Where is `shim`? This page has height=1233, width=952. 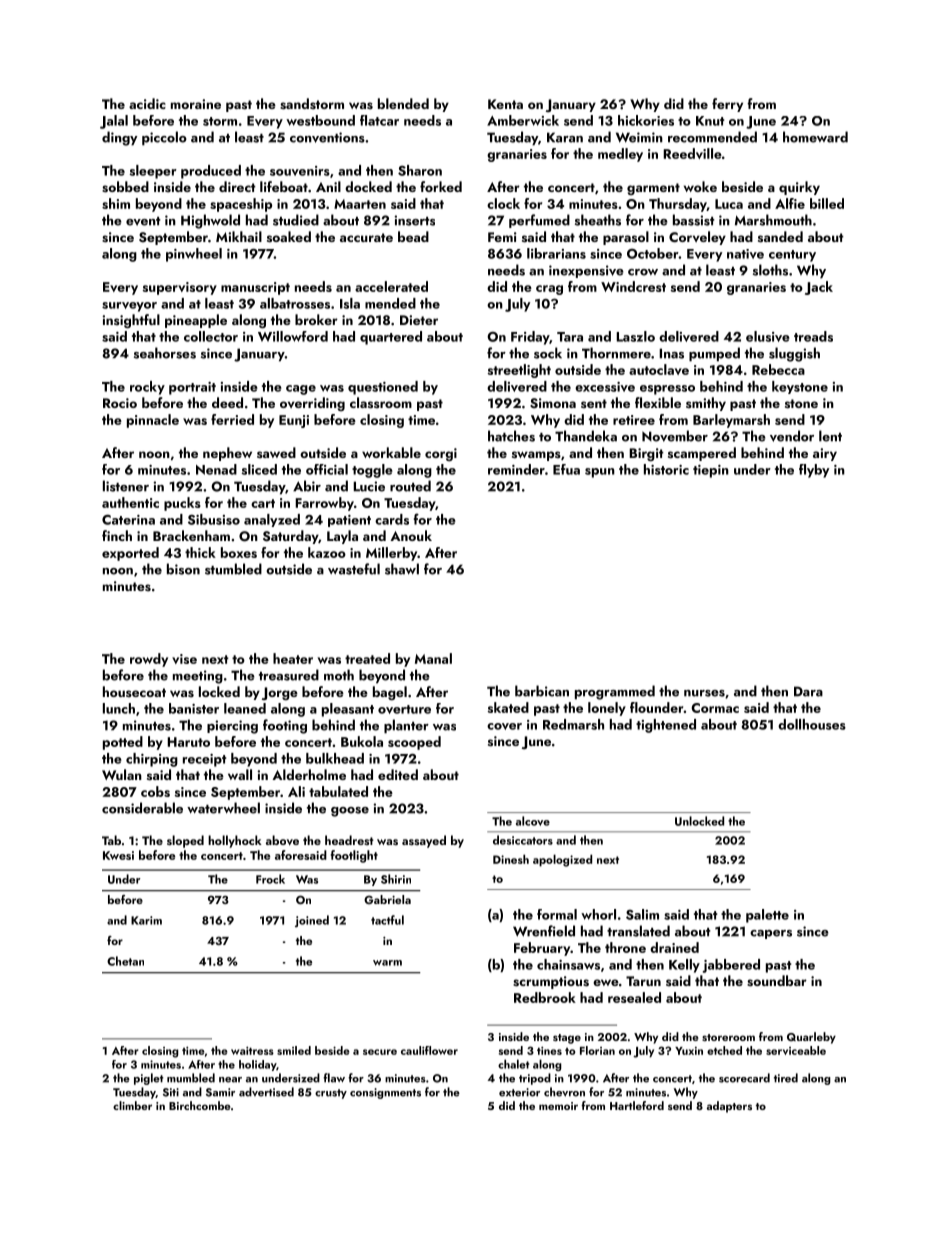
shim is located at coordinates (116, 203).
